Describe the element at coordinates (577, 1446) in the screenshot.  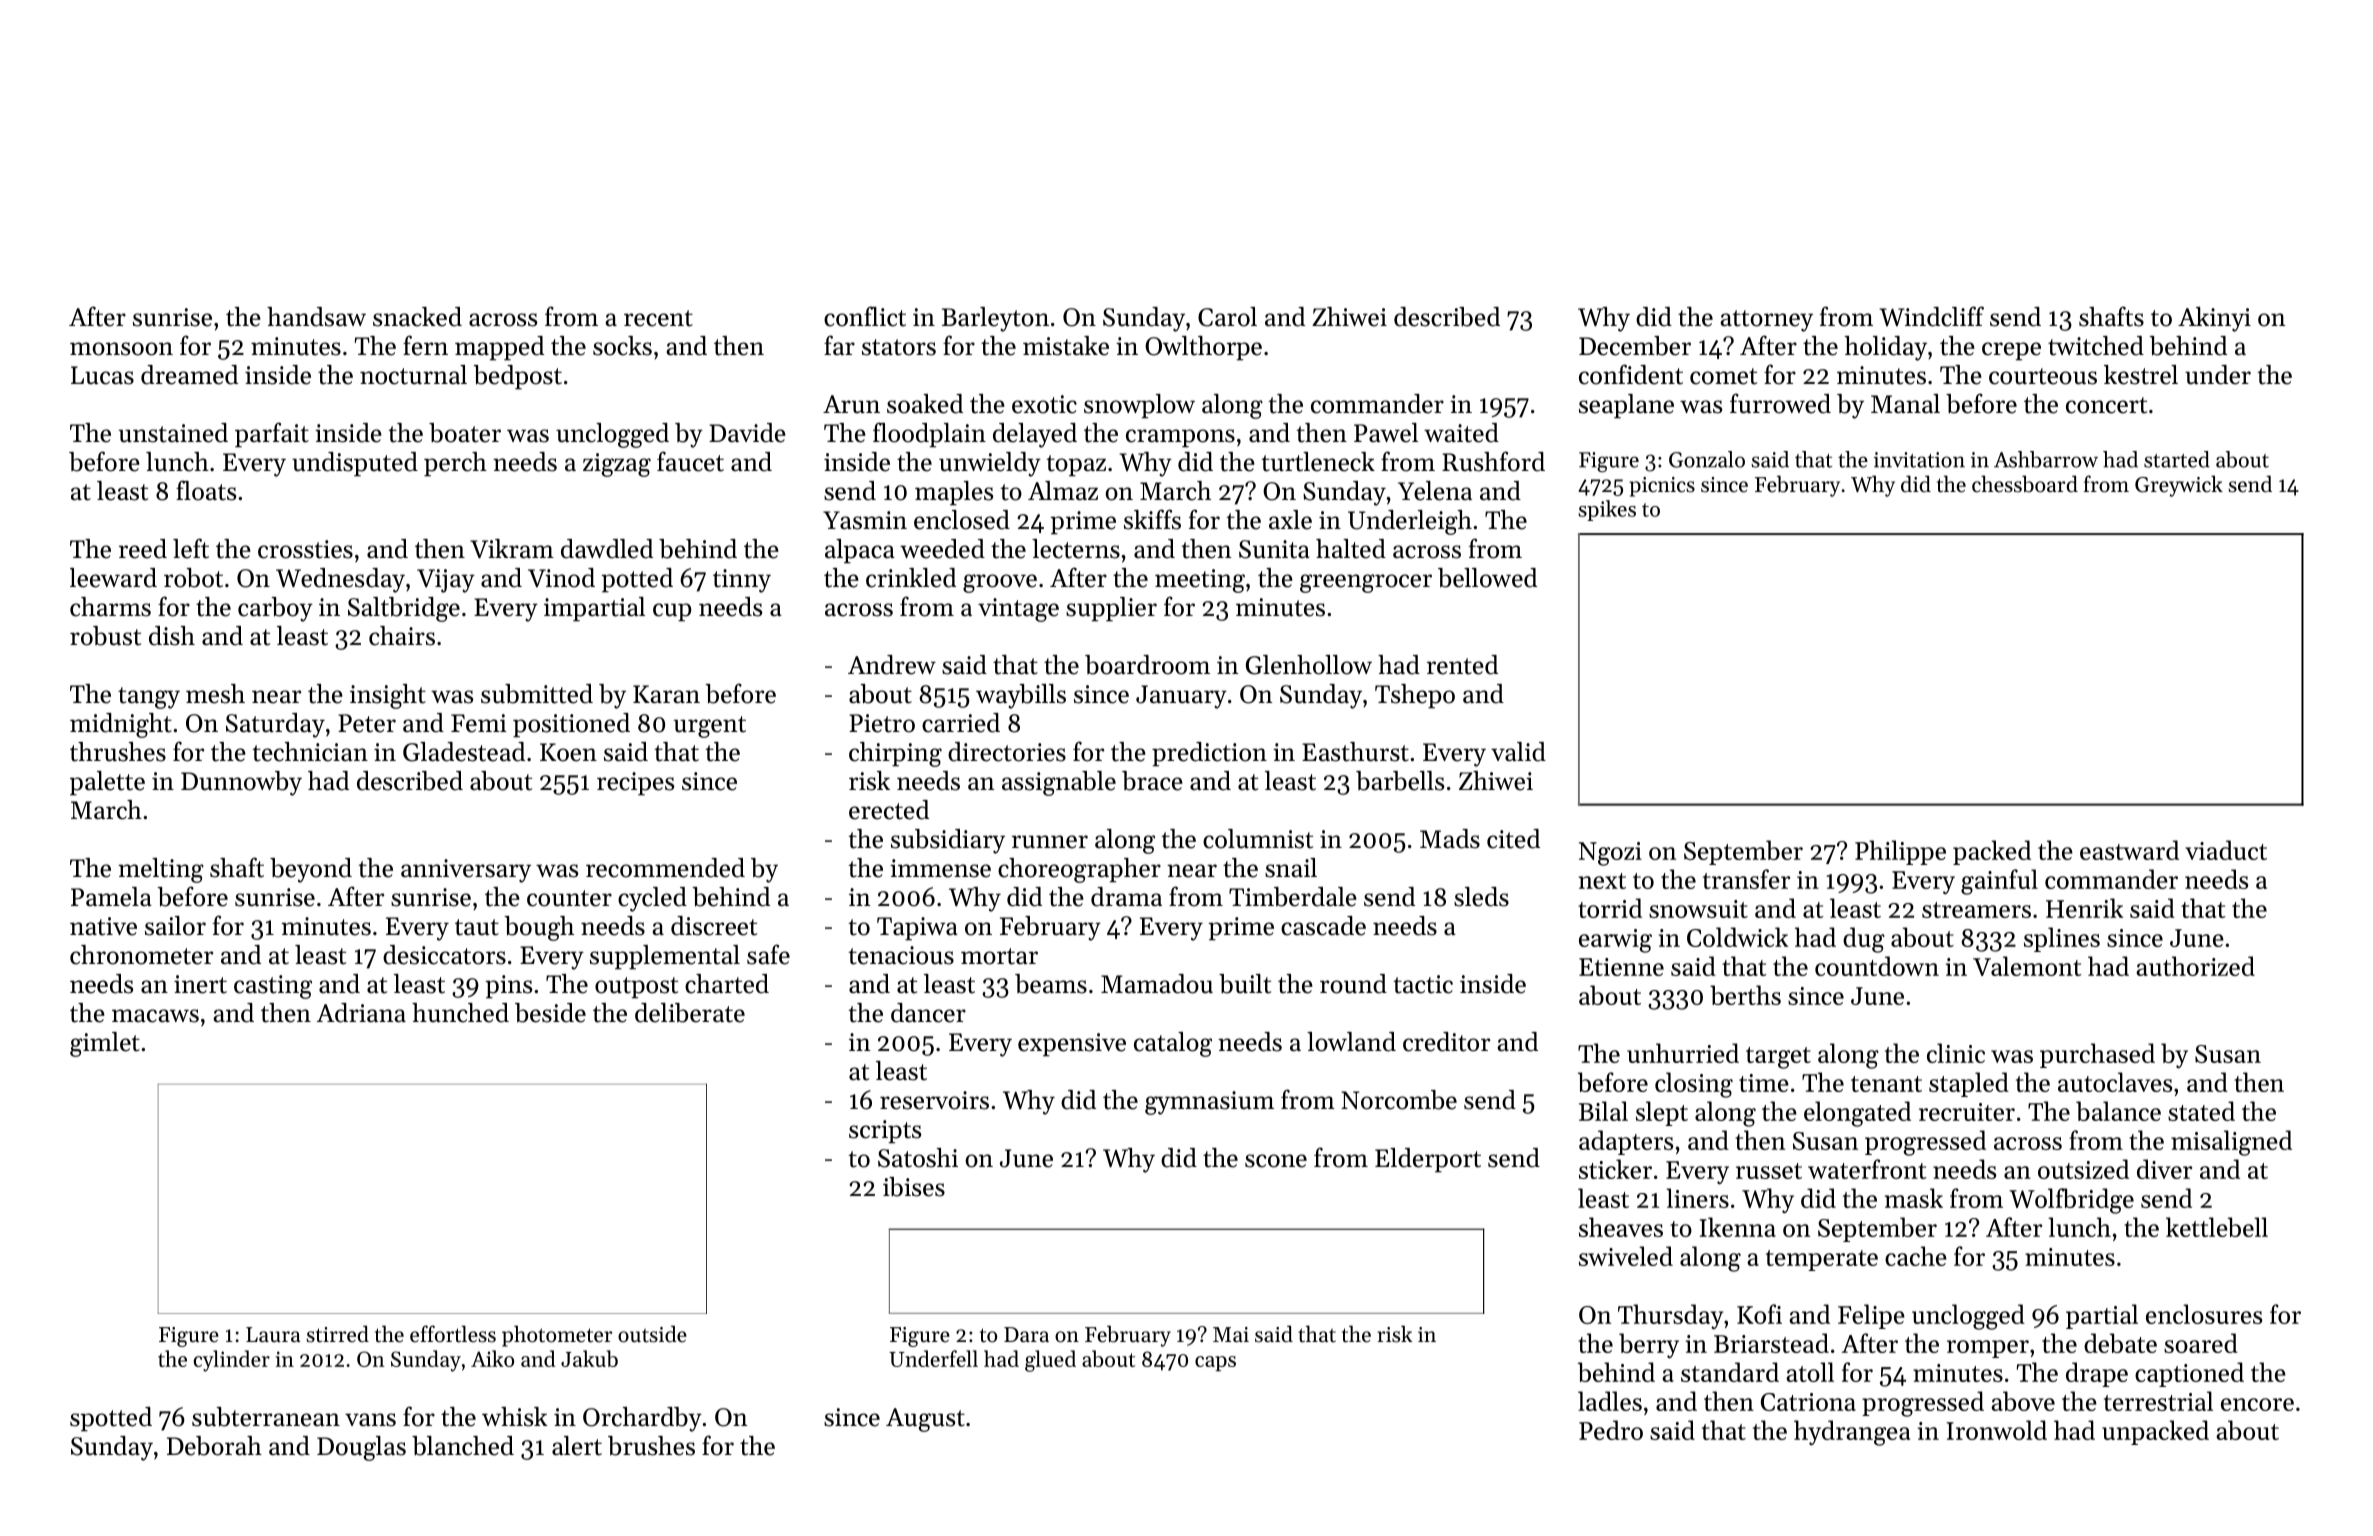
I see `alert` at that location.
